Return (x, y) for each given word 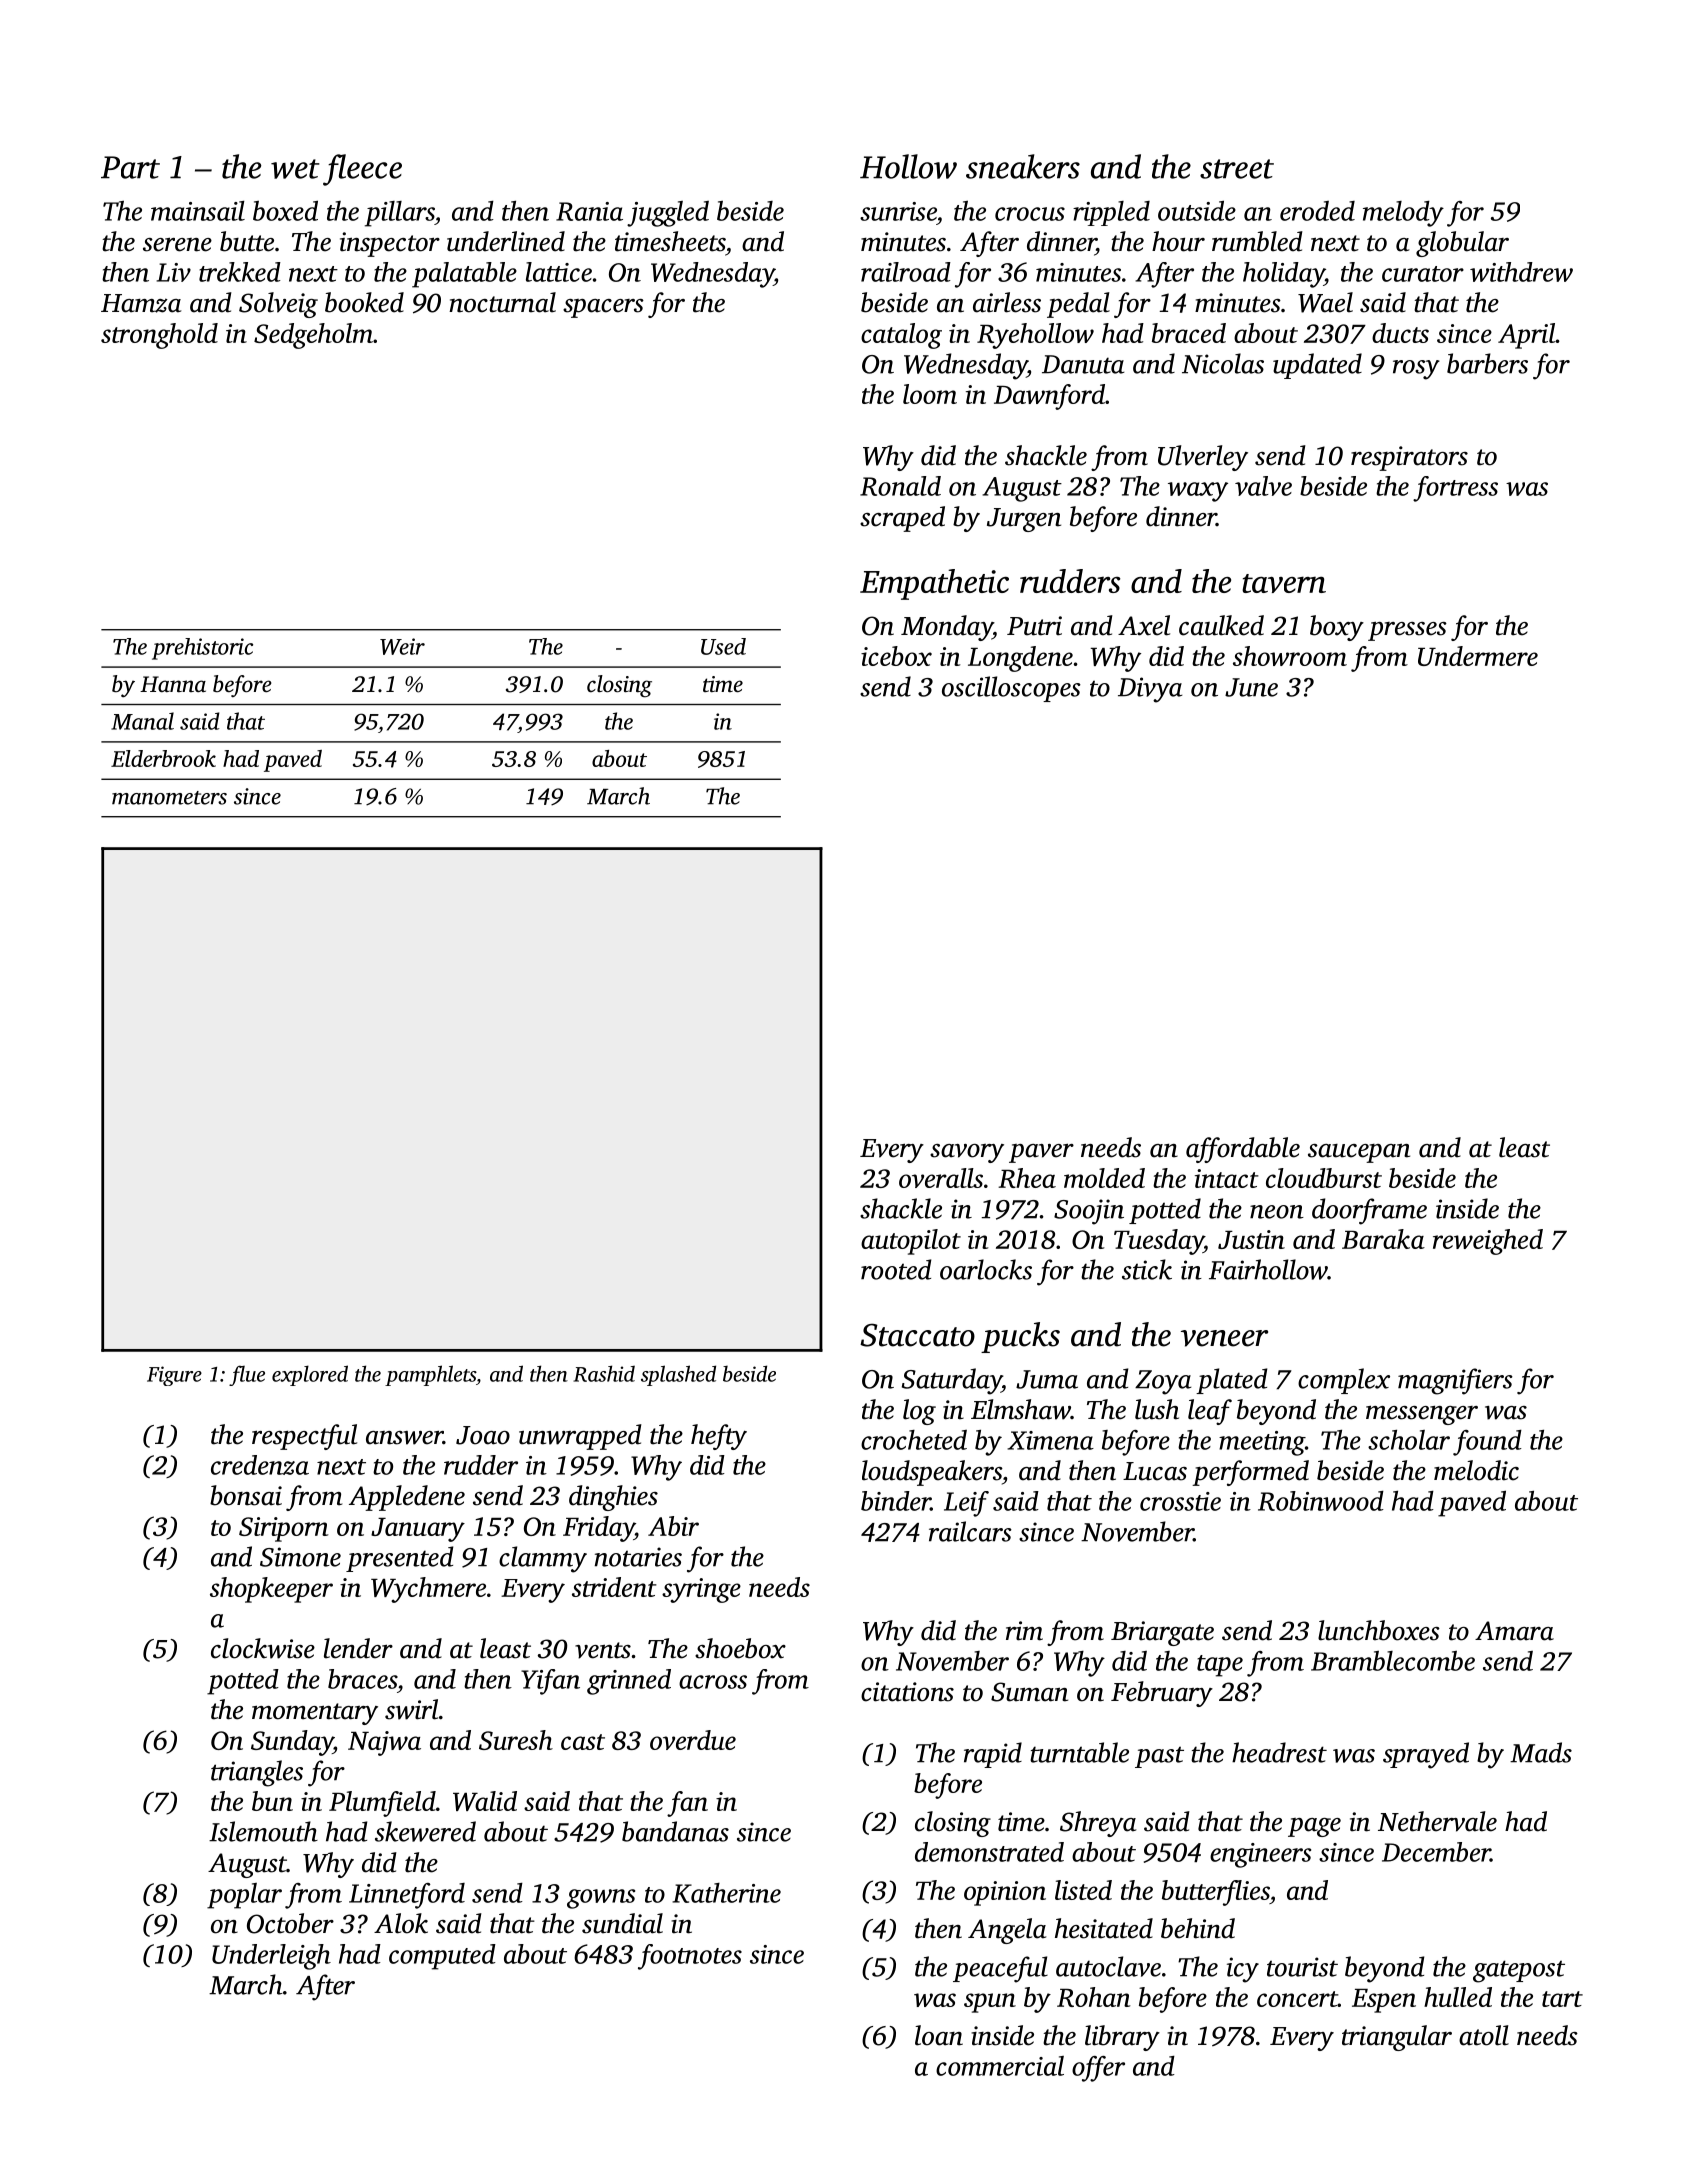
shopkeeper (271, 1590)
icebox (896, 656)
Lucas (1155, 1471)
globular (1462, 244)
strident (614, 1587)
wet (295, 169)
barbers (1487, 363)
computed (442, 1957)
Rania (589, 211)
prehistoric (202, 649)
